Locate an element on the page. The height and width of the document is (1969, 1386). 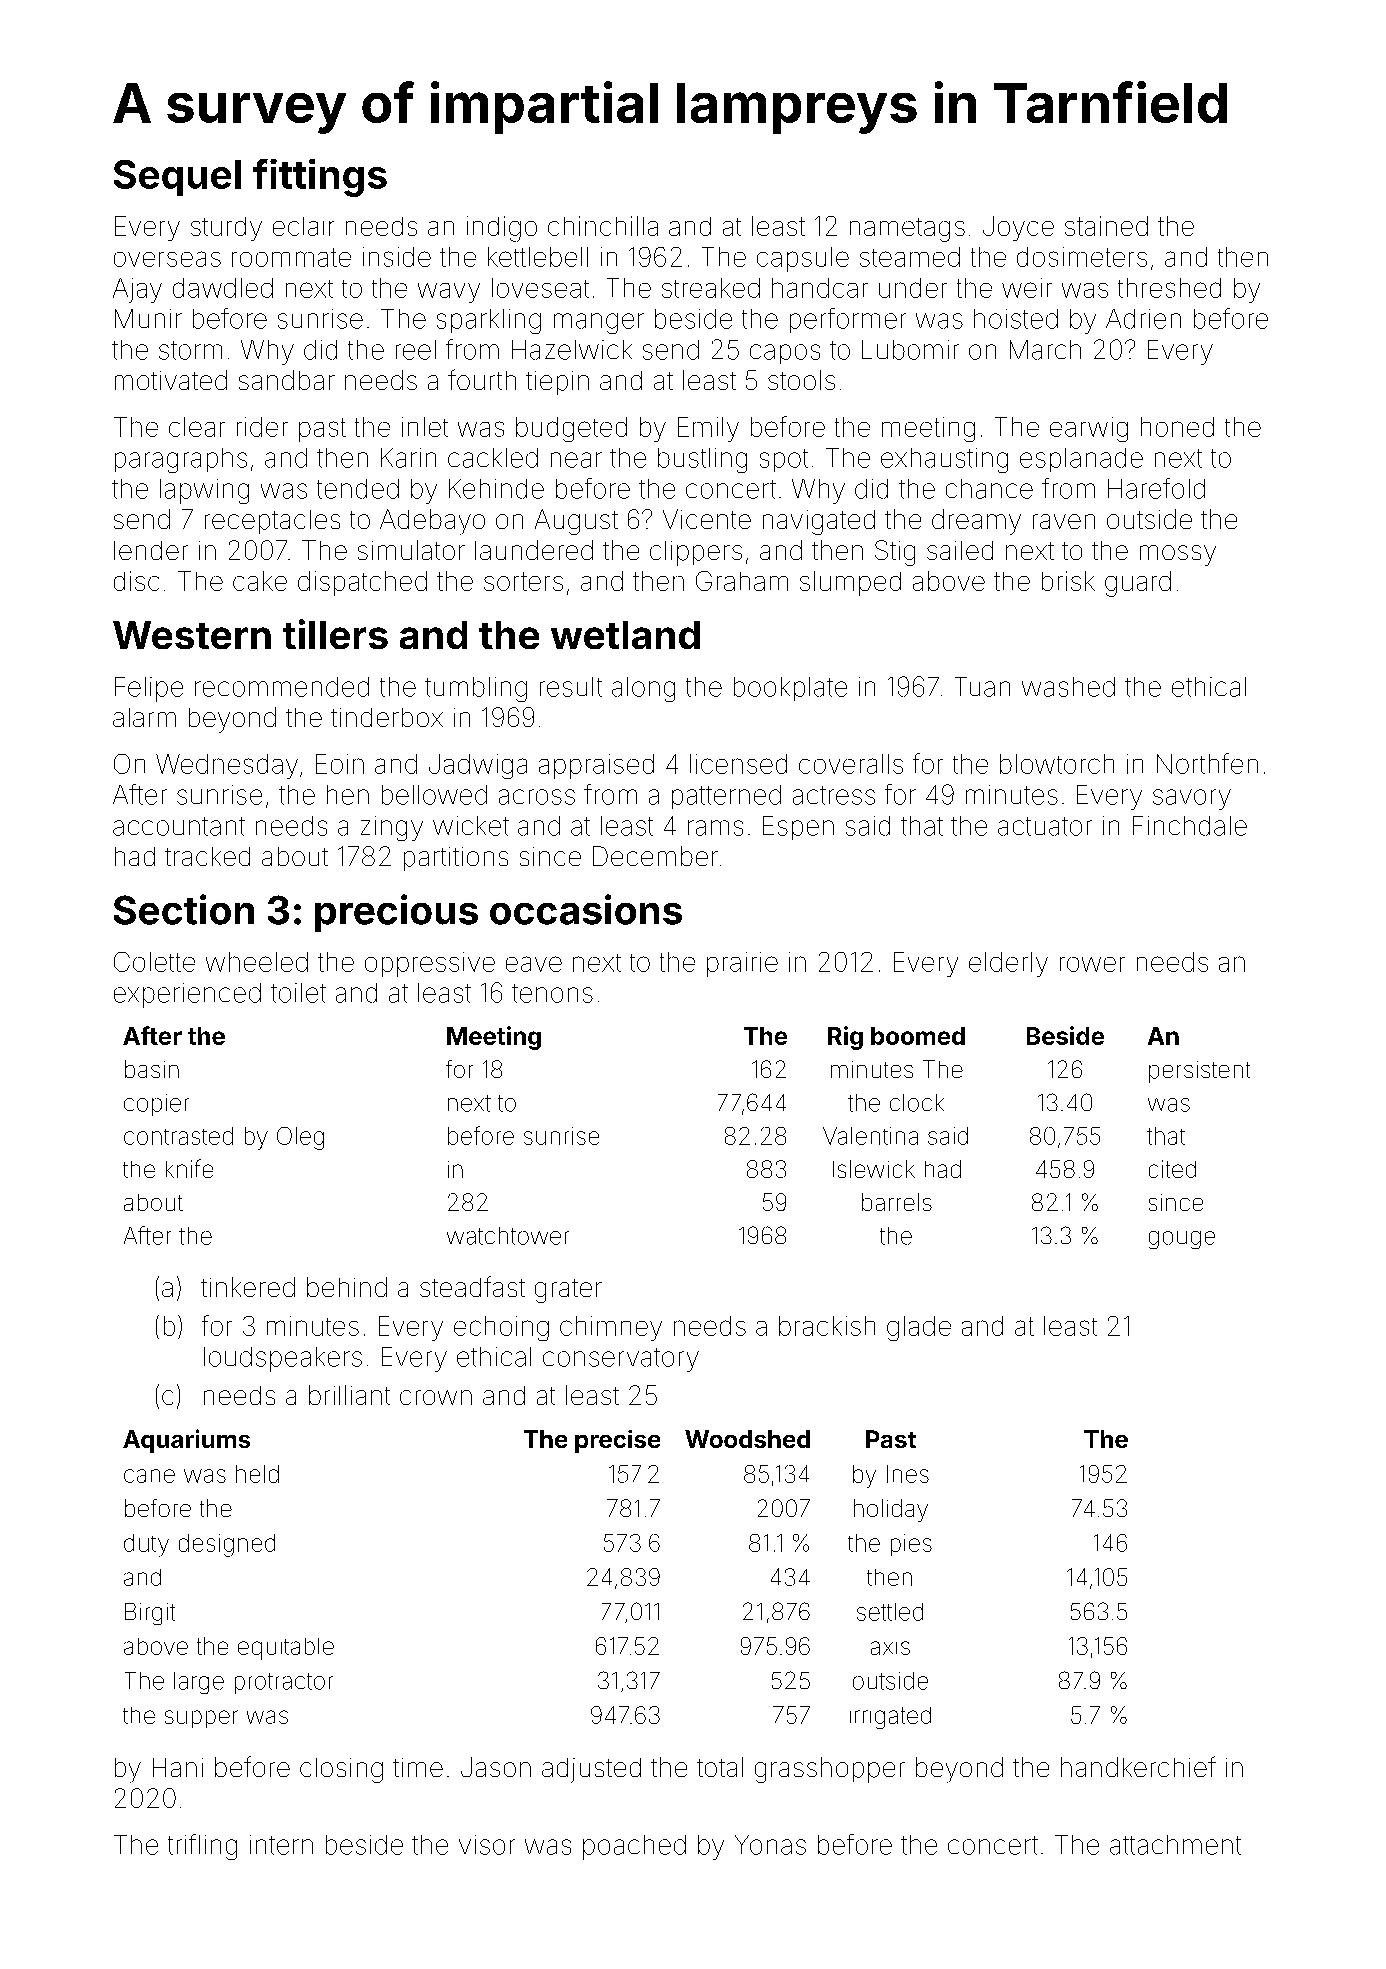
Tuan is located at coordinates (982, 687).
